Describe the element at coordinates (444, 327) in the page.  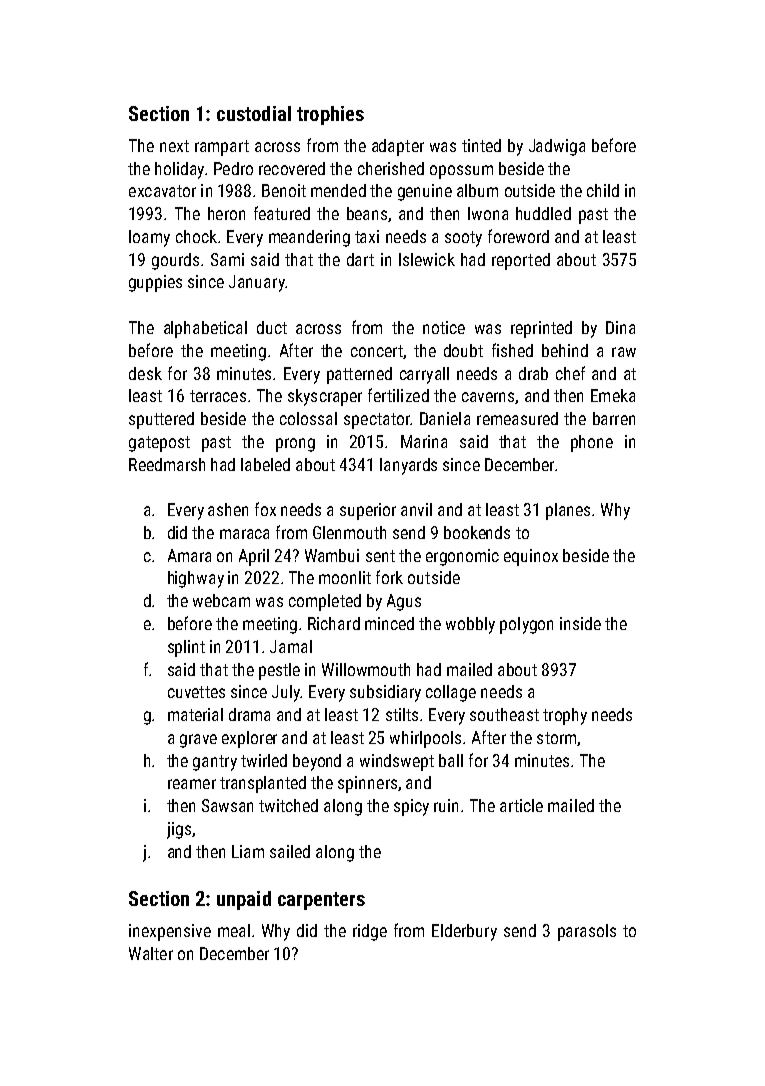
I see `notice` at that location.
